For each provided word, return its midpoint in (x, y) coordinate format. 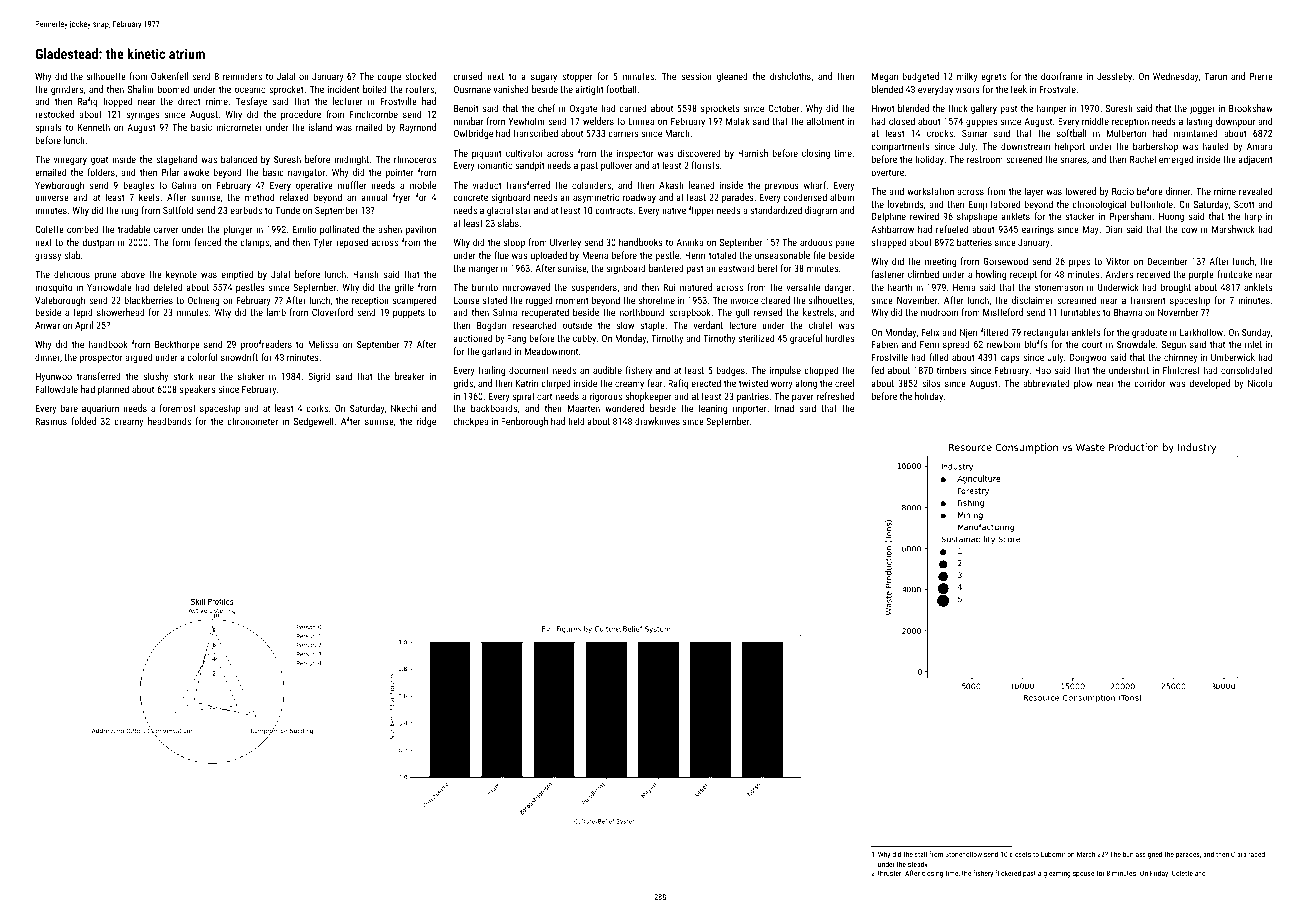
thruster (889, 873)
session (696, 76)
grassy (48, 257)
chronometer (252, 421)
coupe (389, 78)
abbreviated (1046, 383)
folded (84, 421)
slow (625, 325)
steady (918, 865)
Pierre (1261, 76)
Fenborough (524, 422)
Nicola (1260, 383)
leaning (713, 409)
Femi (929, 344)
